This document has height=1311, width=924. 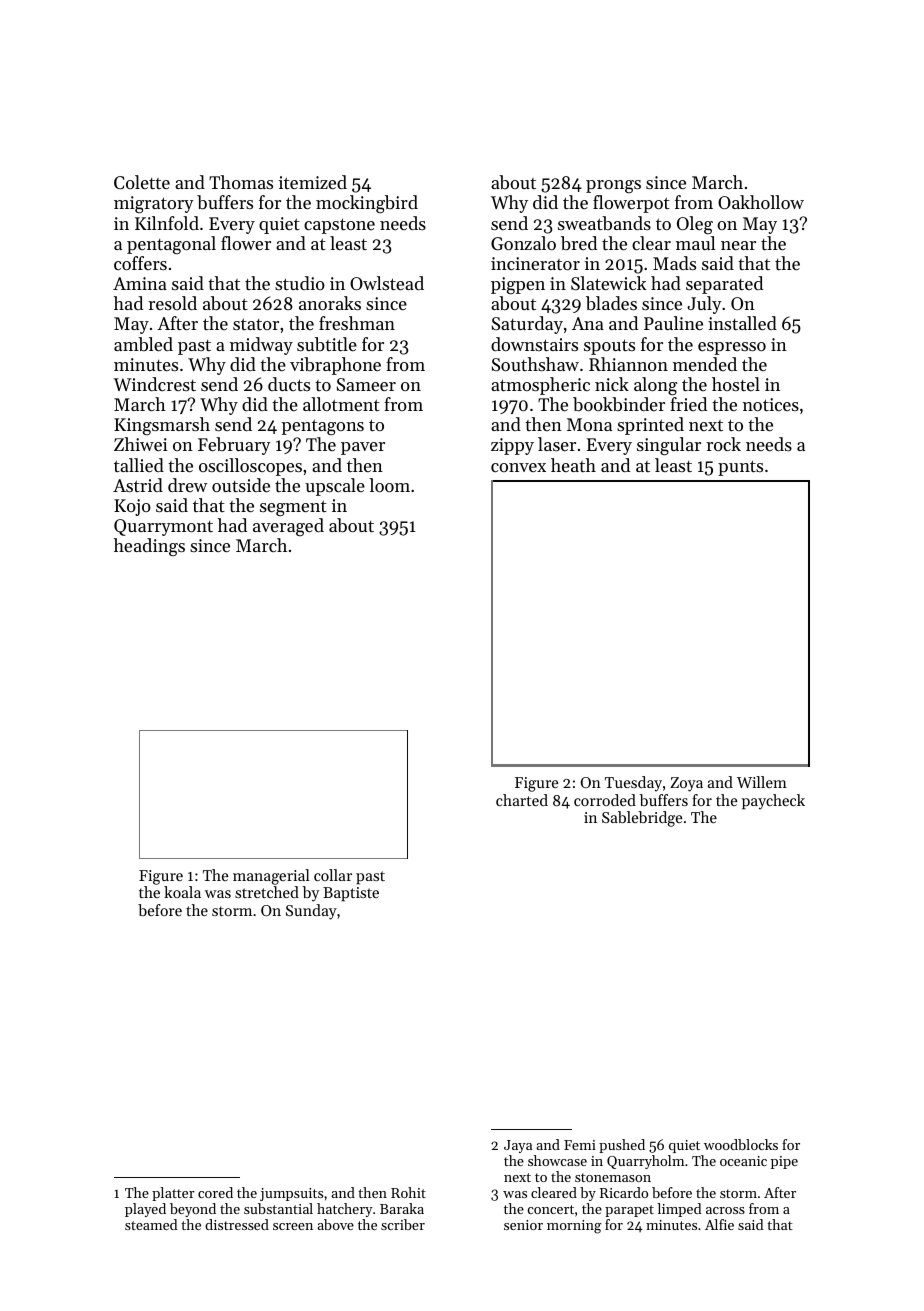 What do you see at coordinates (149, 547) in the document?
I see `headings` at bounding box center [149, 547].
